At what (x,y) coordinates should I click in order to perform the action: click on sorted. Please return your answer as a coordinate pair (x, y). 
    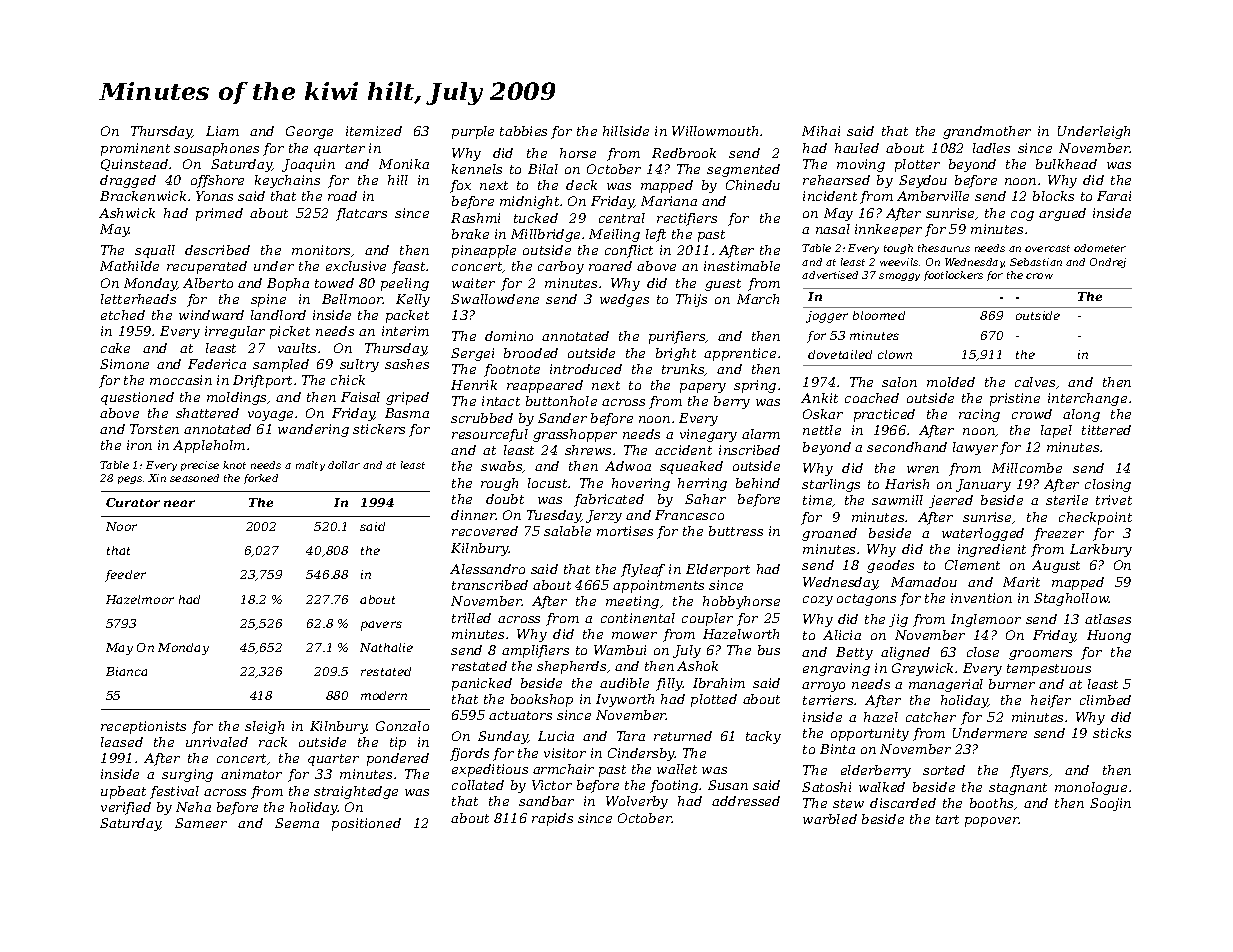
    Looking at the image, I should click on (944, 770).
